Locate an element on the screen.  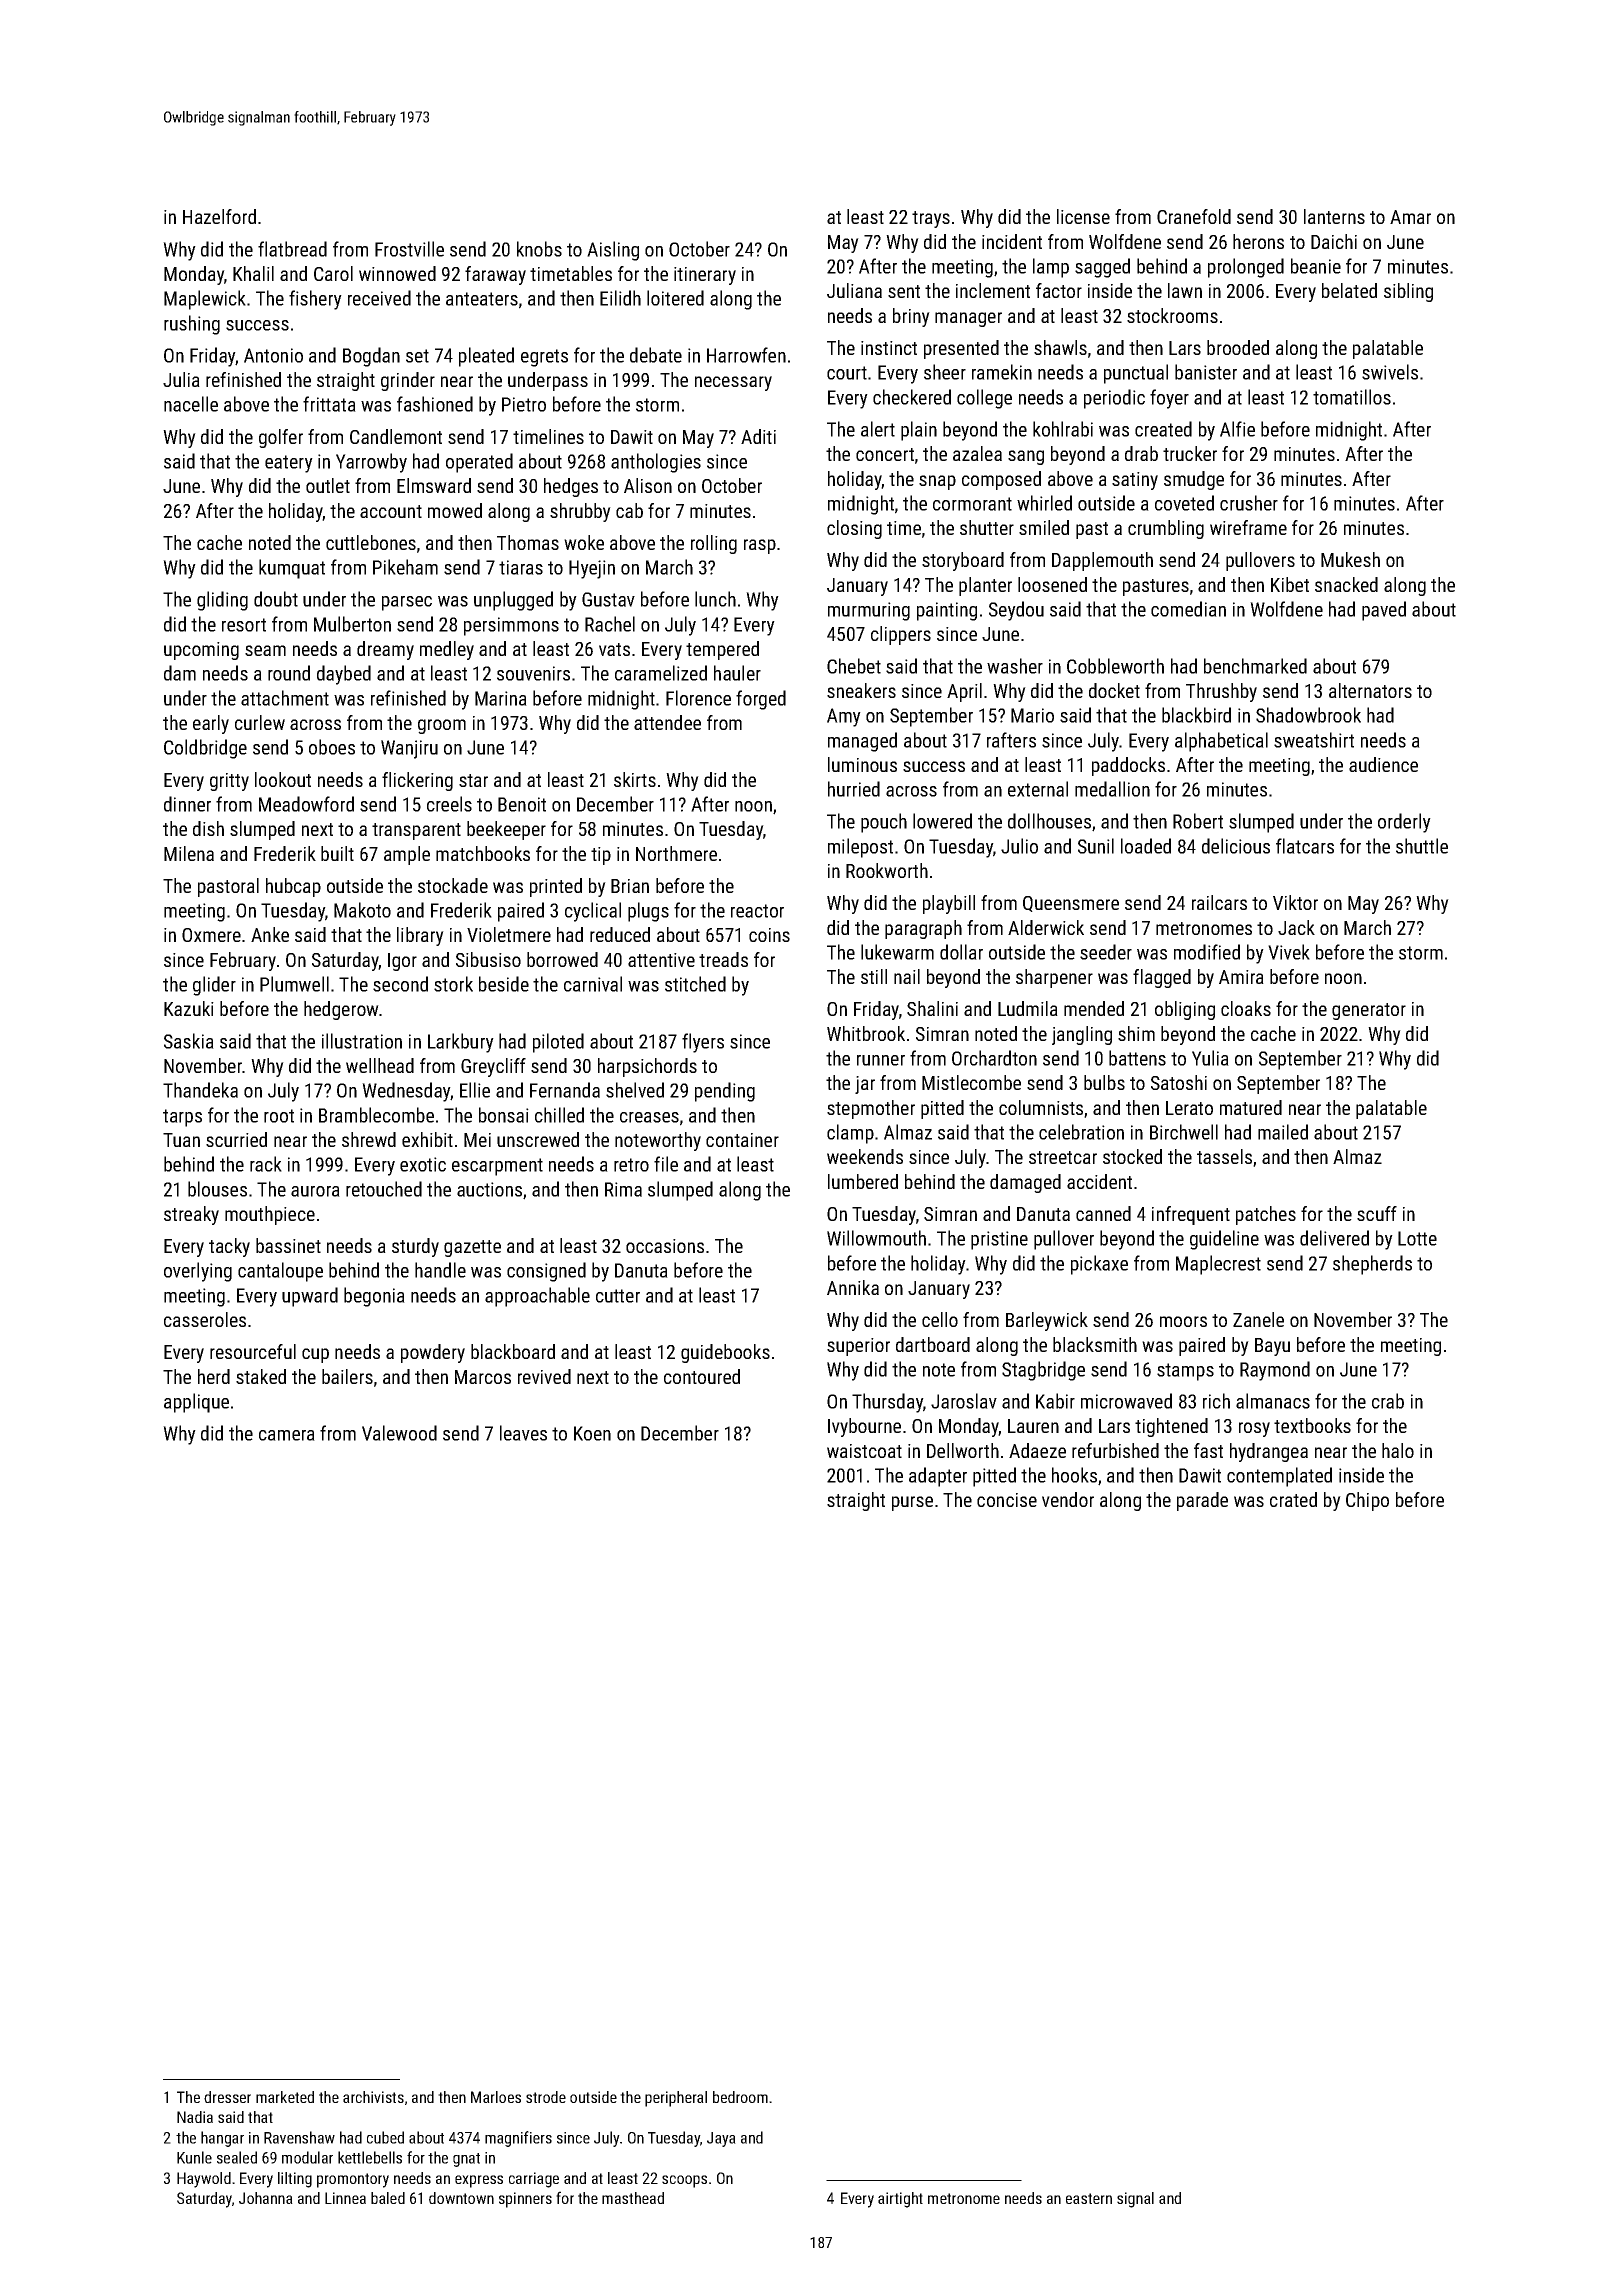
flatbread is located at coordinates (292, 249).
